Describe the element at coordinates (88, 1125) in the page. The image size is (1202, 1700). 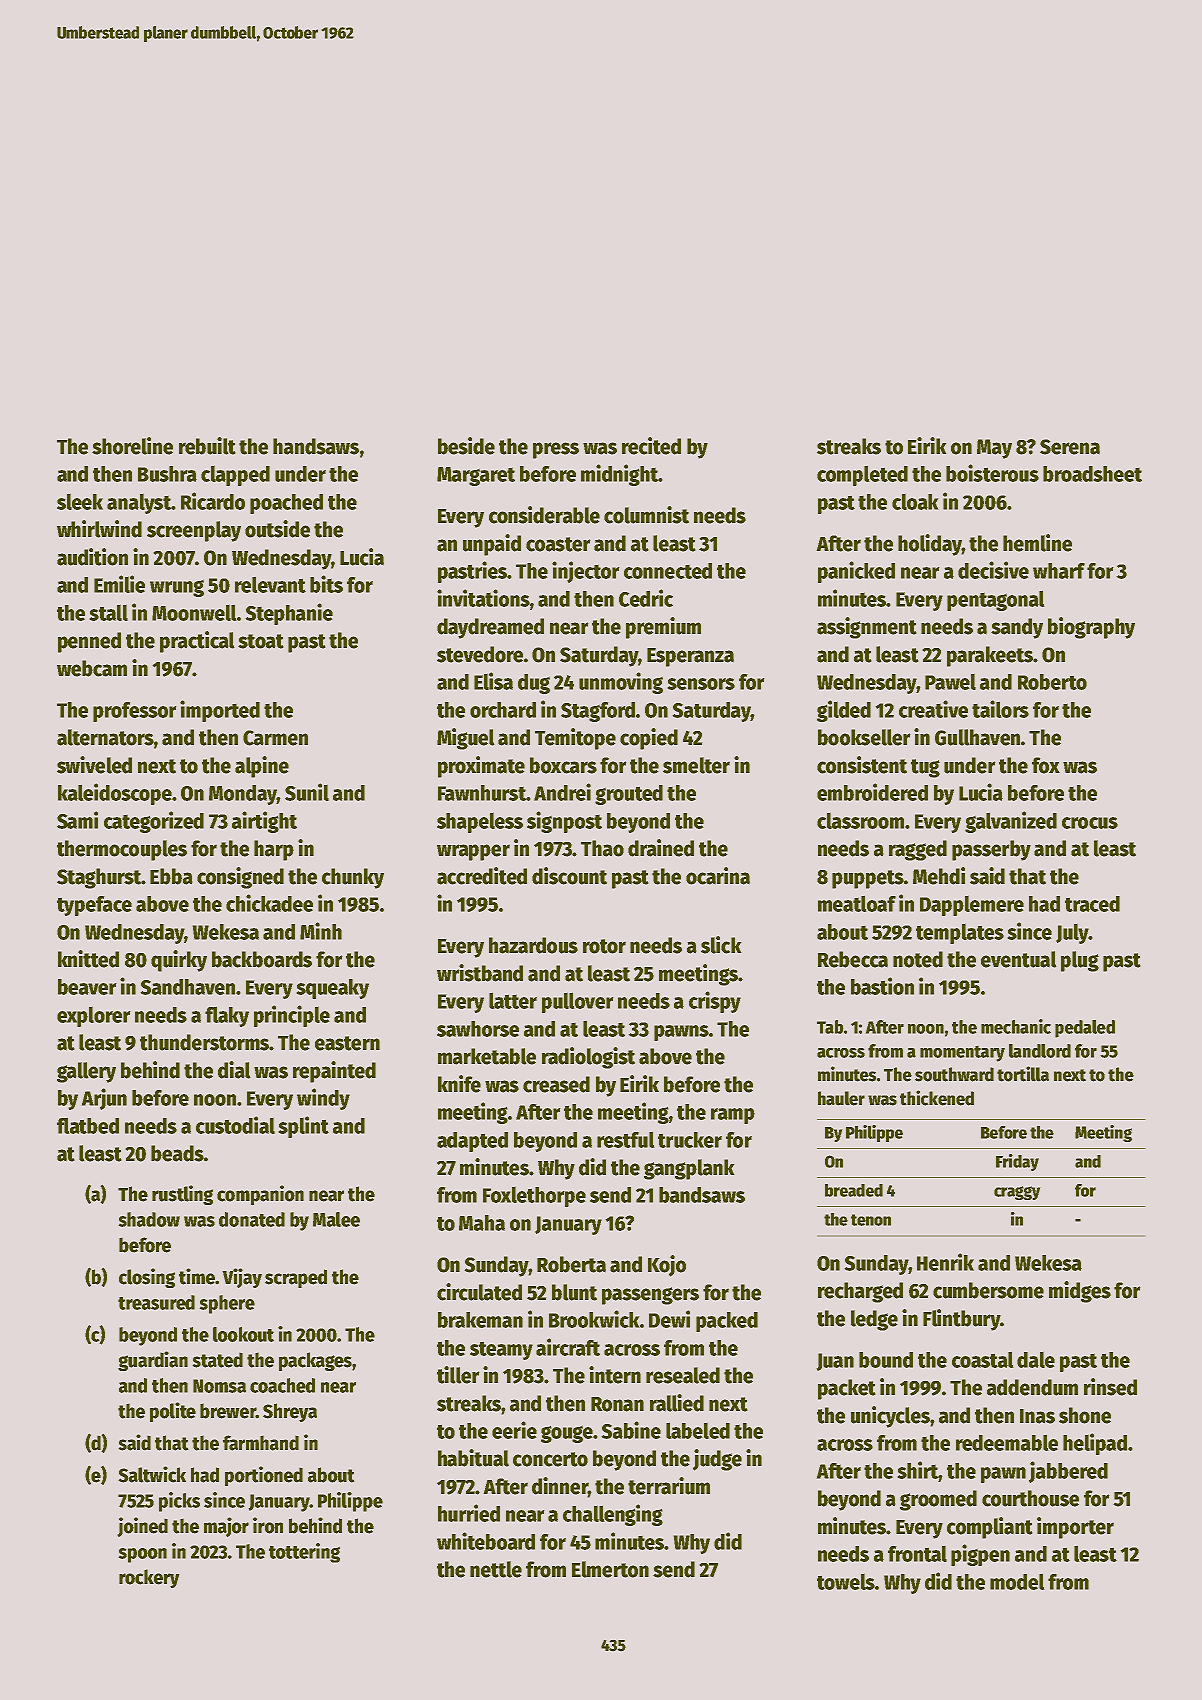
I see `flatbed` at that location.
